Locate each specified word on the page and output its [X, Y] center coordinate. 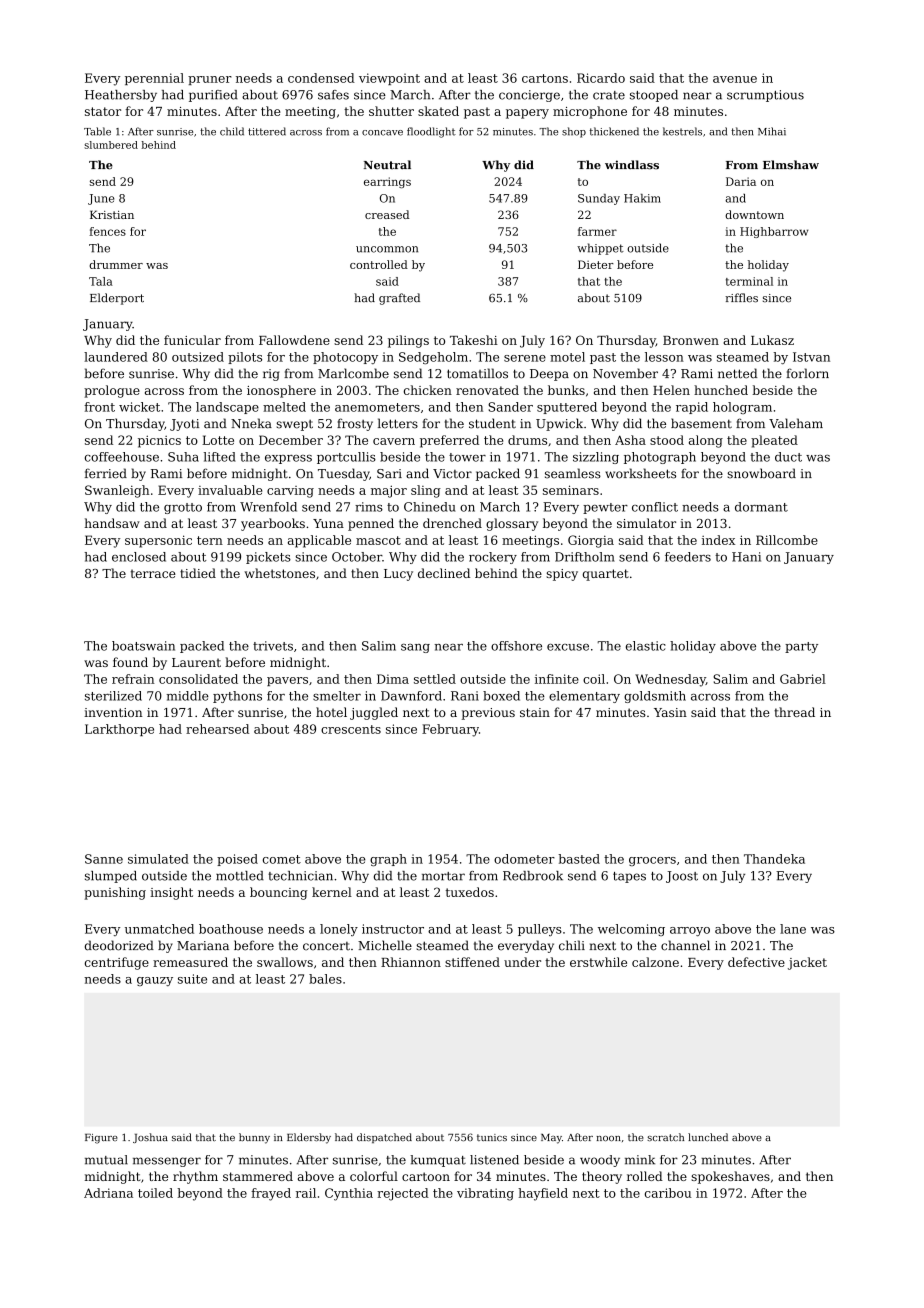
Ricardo [601, 78]
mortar [443, 876]
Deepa [549, 375]
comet [282, 859]
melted [284, 407]
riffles [741, 298]
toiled [155, 1193]
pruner [210, 80]
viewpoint [389, 79]
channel [685, 945]
